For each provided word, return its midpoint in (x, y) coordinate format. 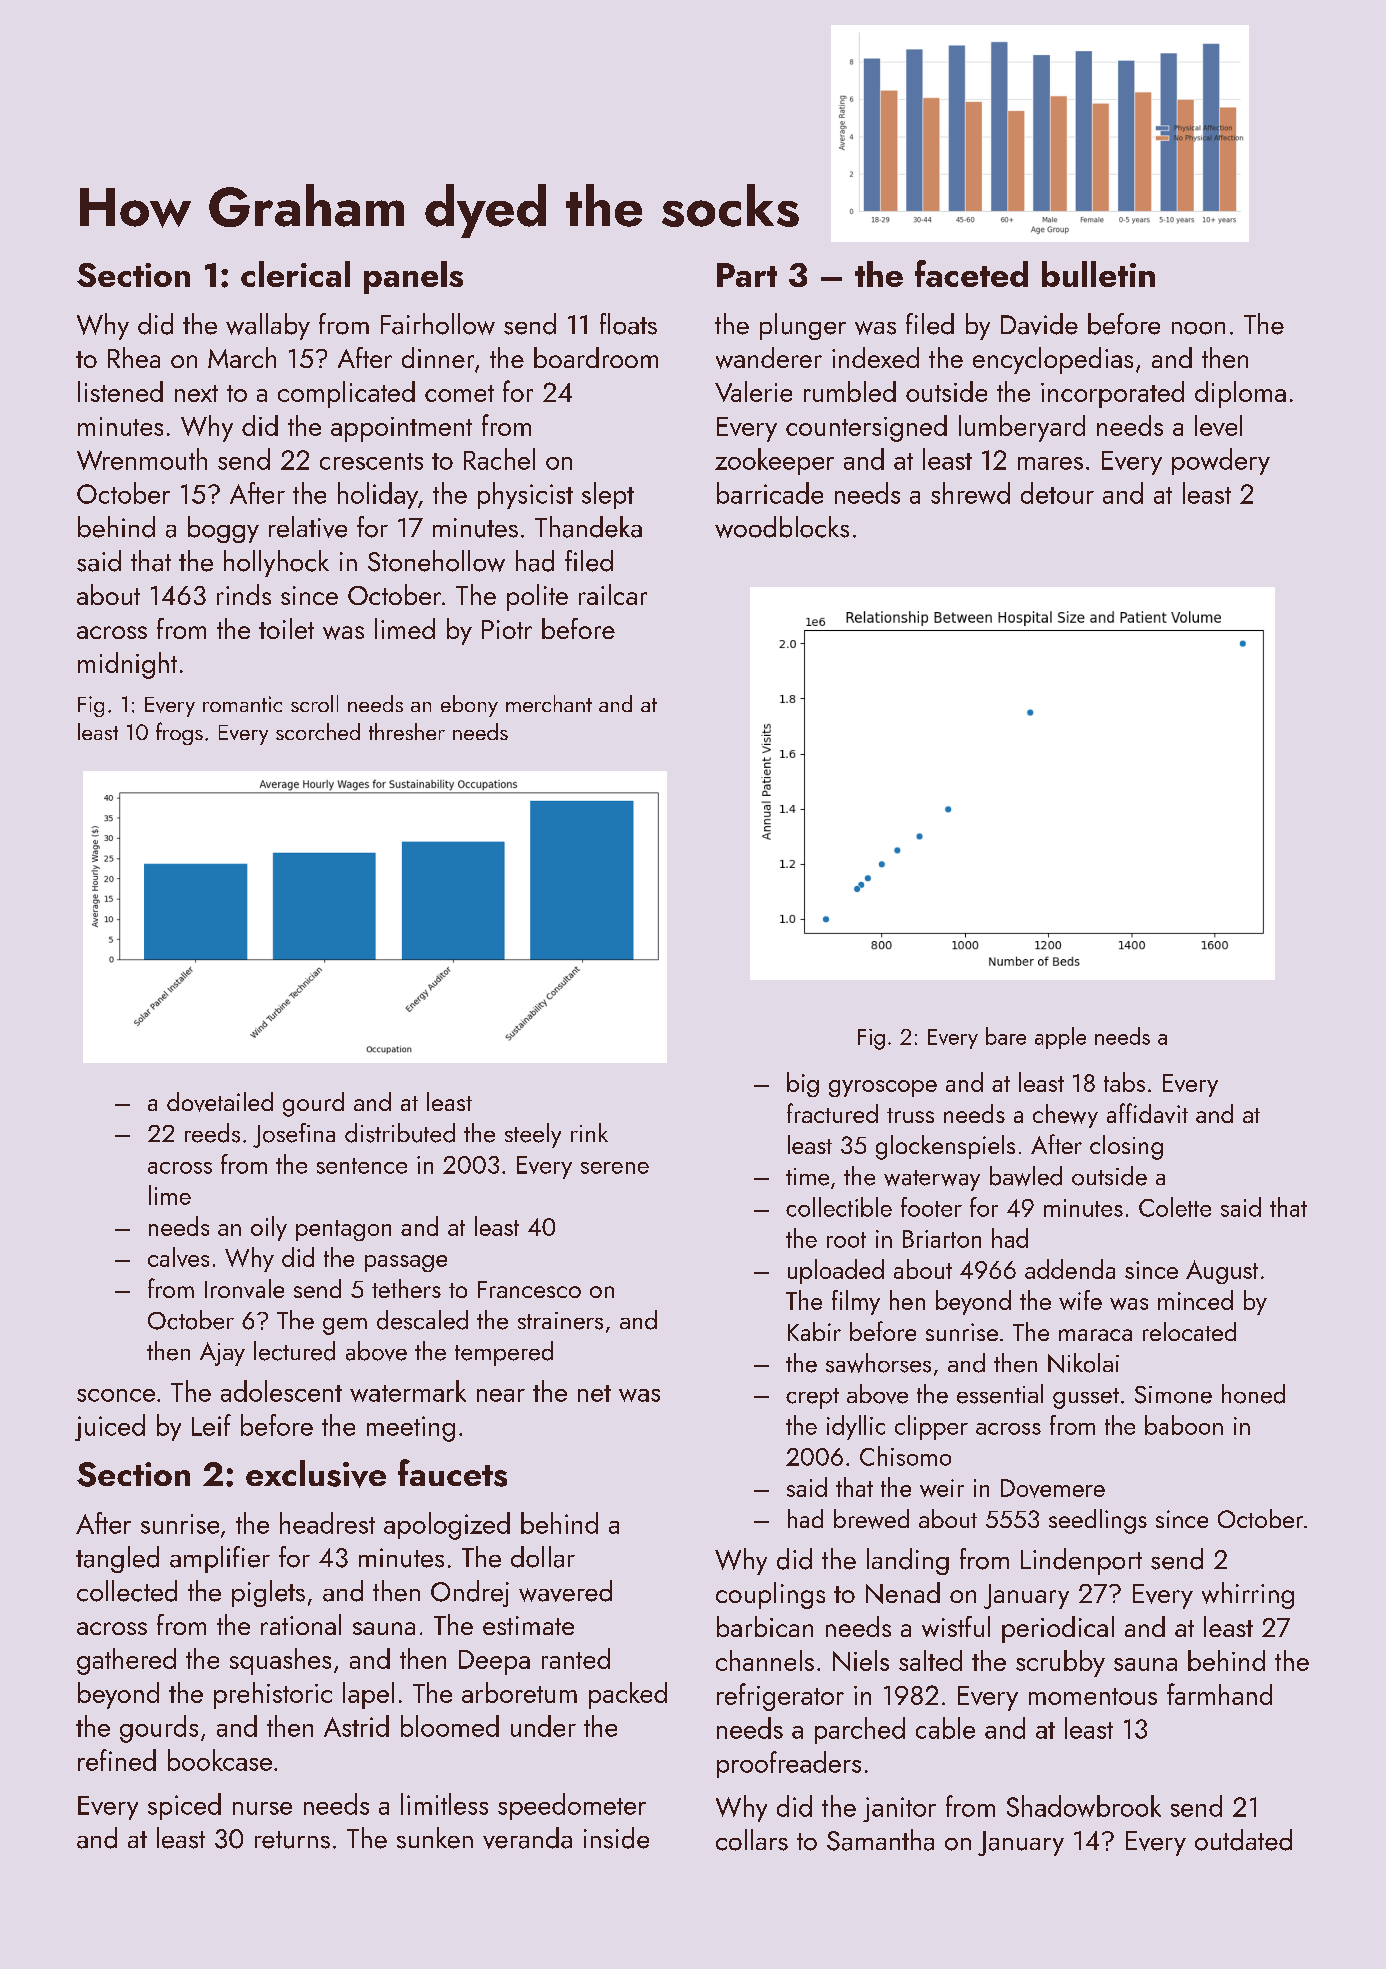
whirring (1248, 1595)
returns (292, 1840)
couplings (770, 1595)
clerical (295, 274)
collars (752, 1840)
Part (747, 275)
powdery (1221, 461)
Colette (1175, 1207)
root (846, 1240)
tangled (117, 1559)
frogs (179, 733)
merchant (549, 703)
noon (1198, 328)
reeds (212, 1133)
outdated (1243, 1840)
